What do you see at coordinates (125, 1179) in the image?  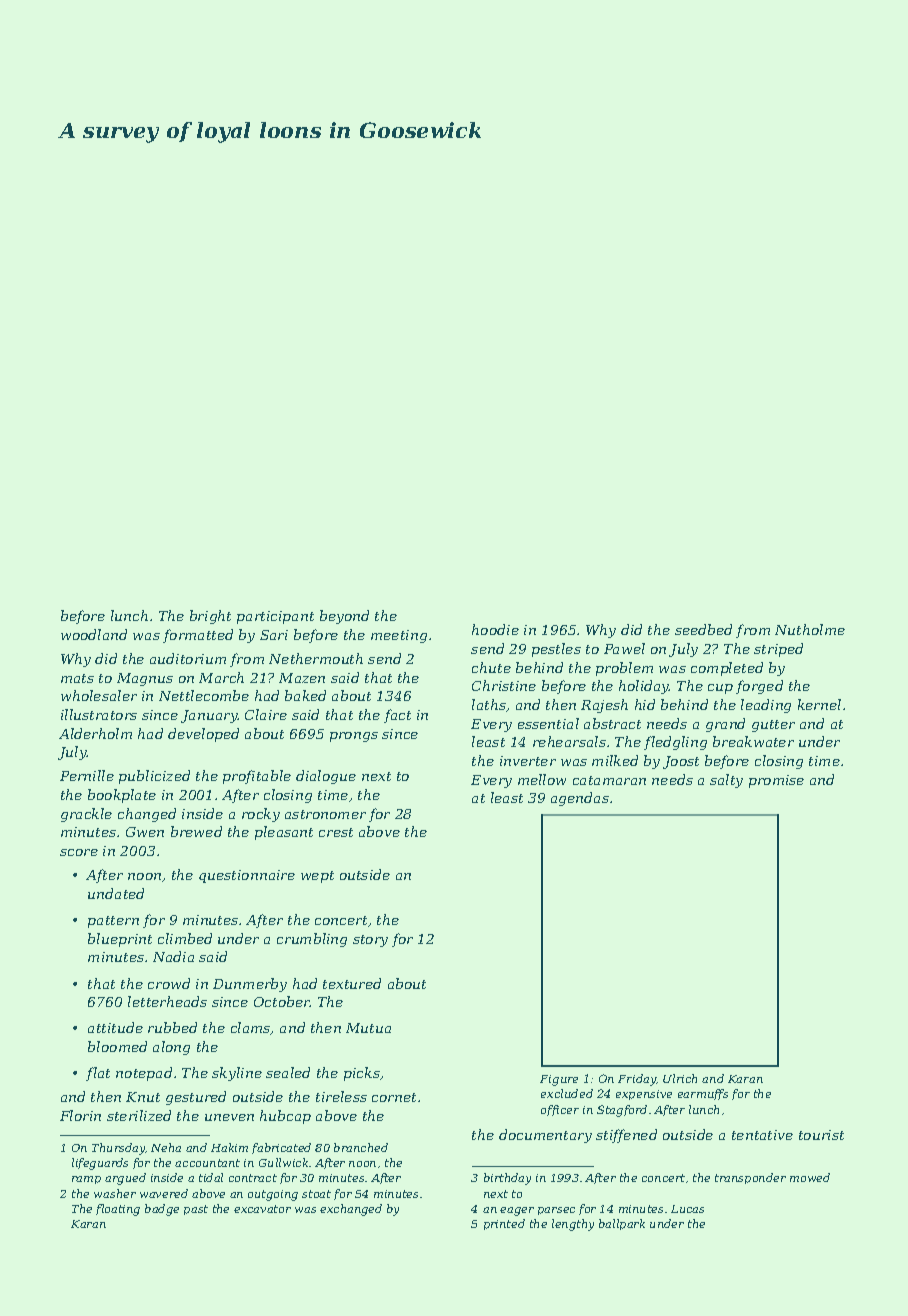 I see `argued` at bounding box center [125, 1179].
